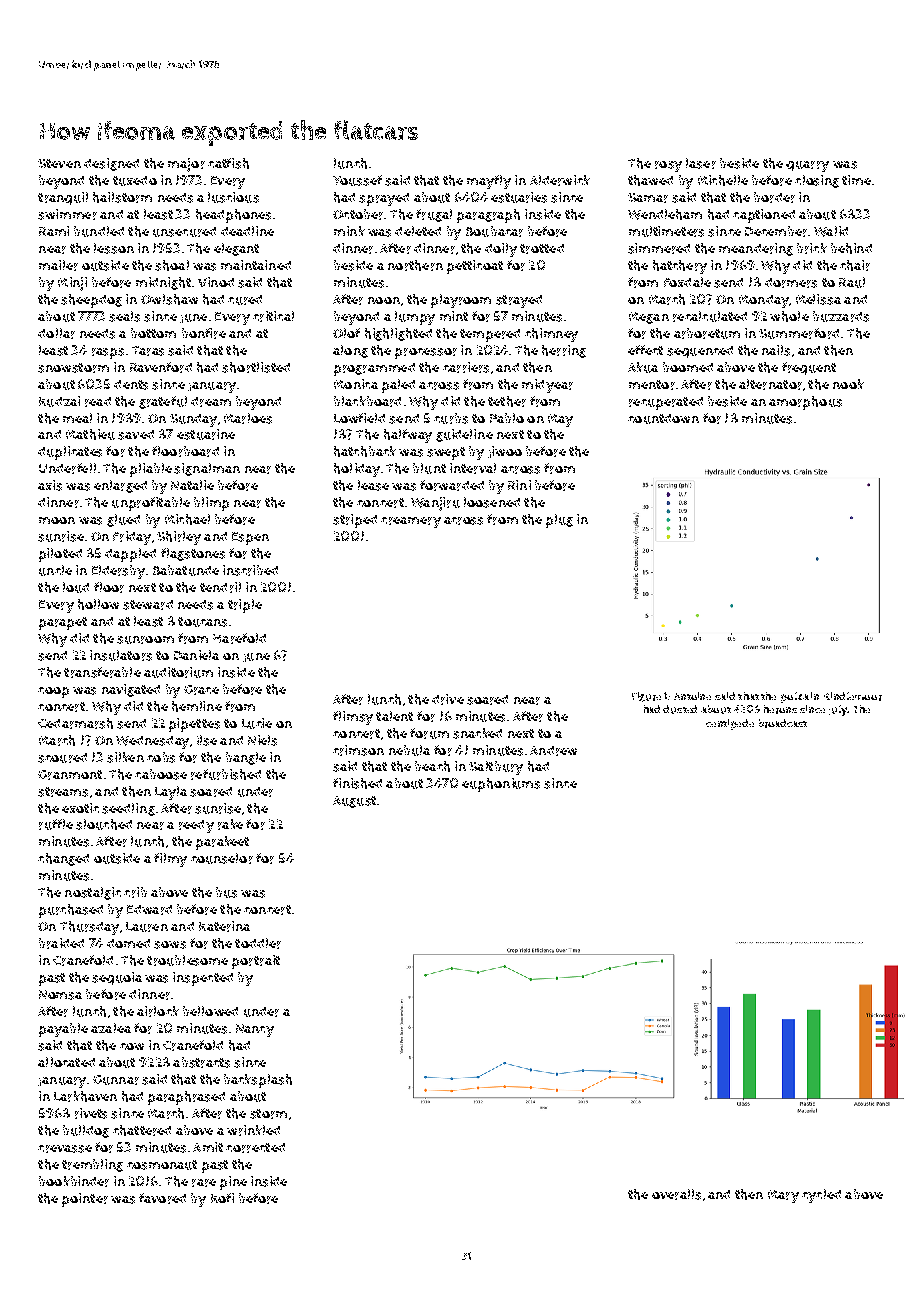 Image resolution: width=924 pixels, height=1308 pixels. I want to click on finished, so click(357, 783).
